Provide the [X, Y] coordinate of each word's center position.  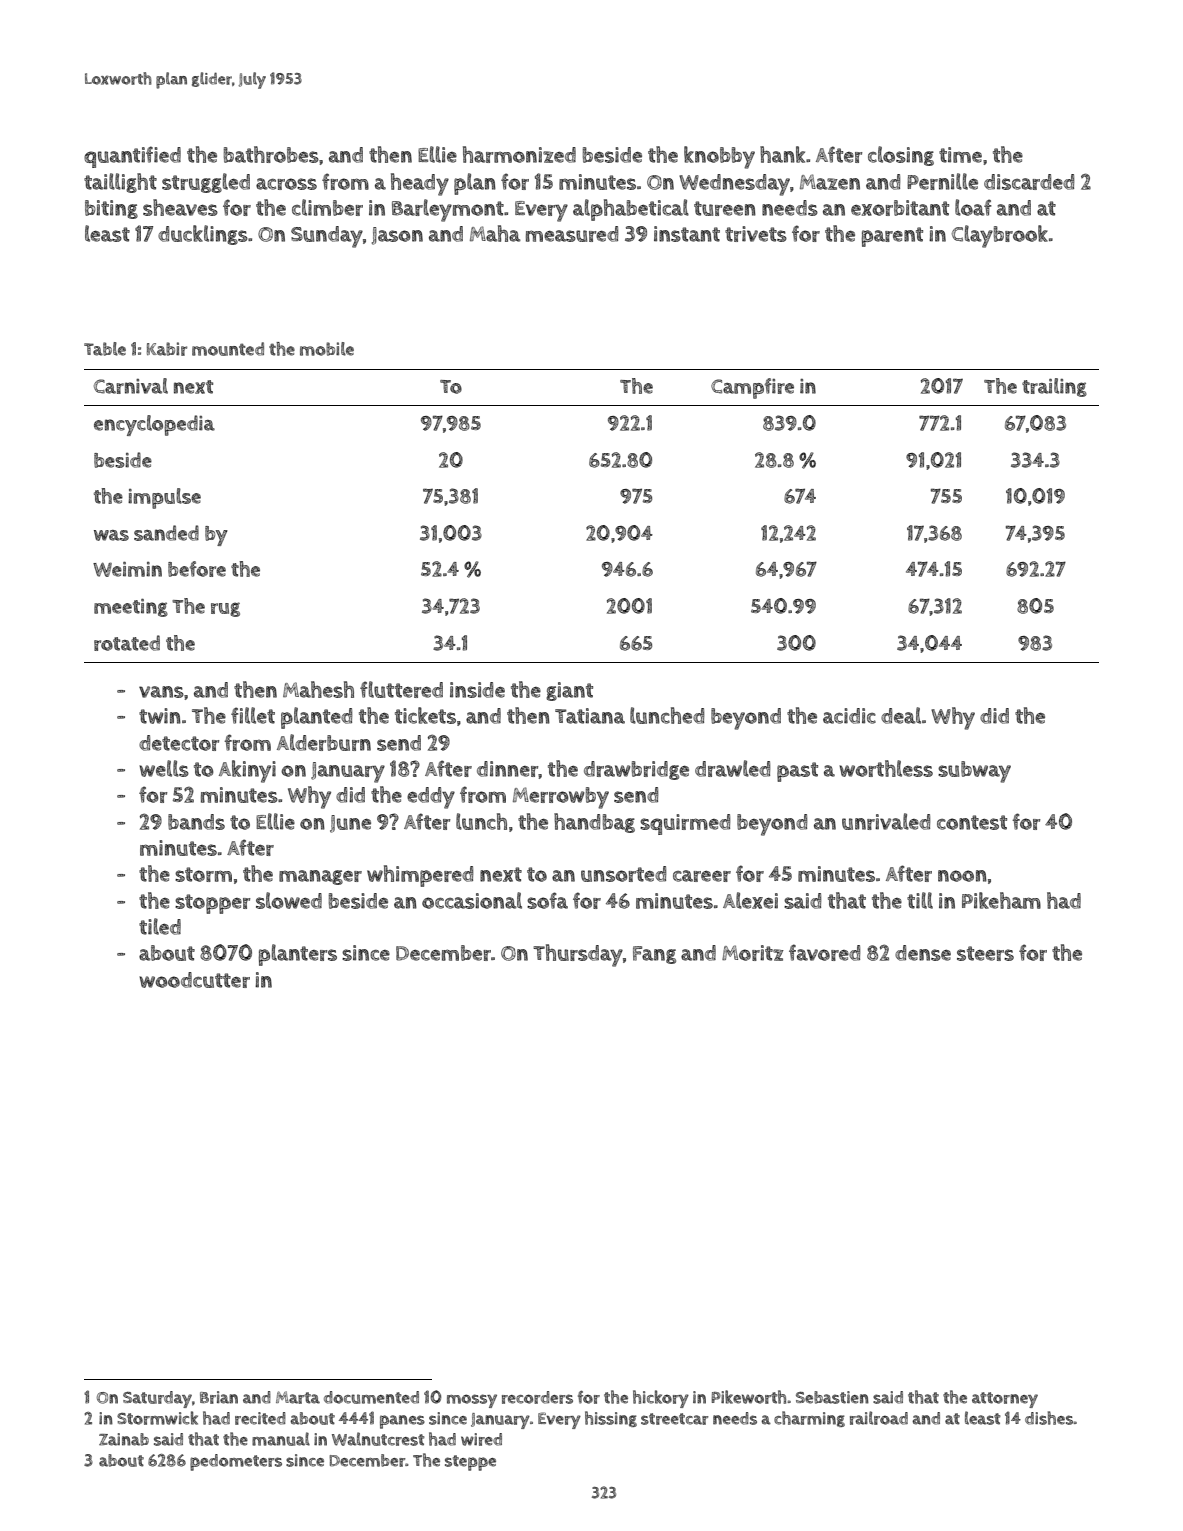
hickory [661, 1399]
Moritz [753, 953]
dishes [1049, 1418]
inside [477, 690]
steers [985, 953]
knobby [719, 157]
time [960, 155]
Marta [298, 1397]
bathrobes [271, 154]
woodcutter [194, 980]
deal [901, 715]
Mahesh [318, 689]
